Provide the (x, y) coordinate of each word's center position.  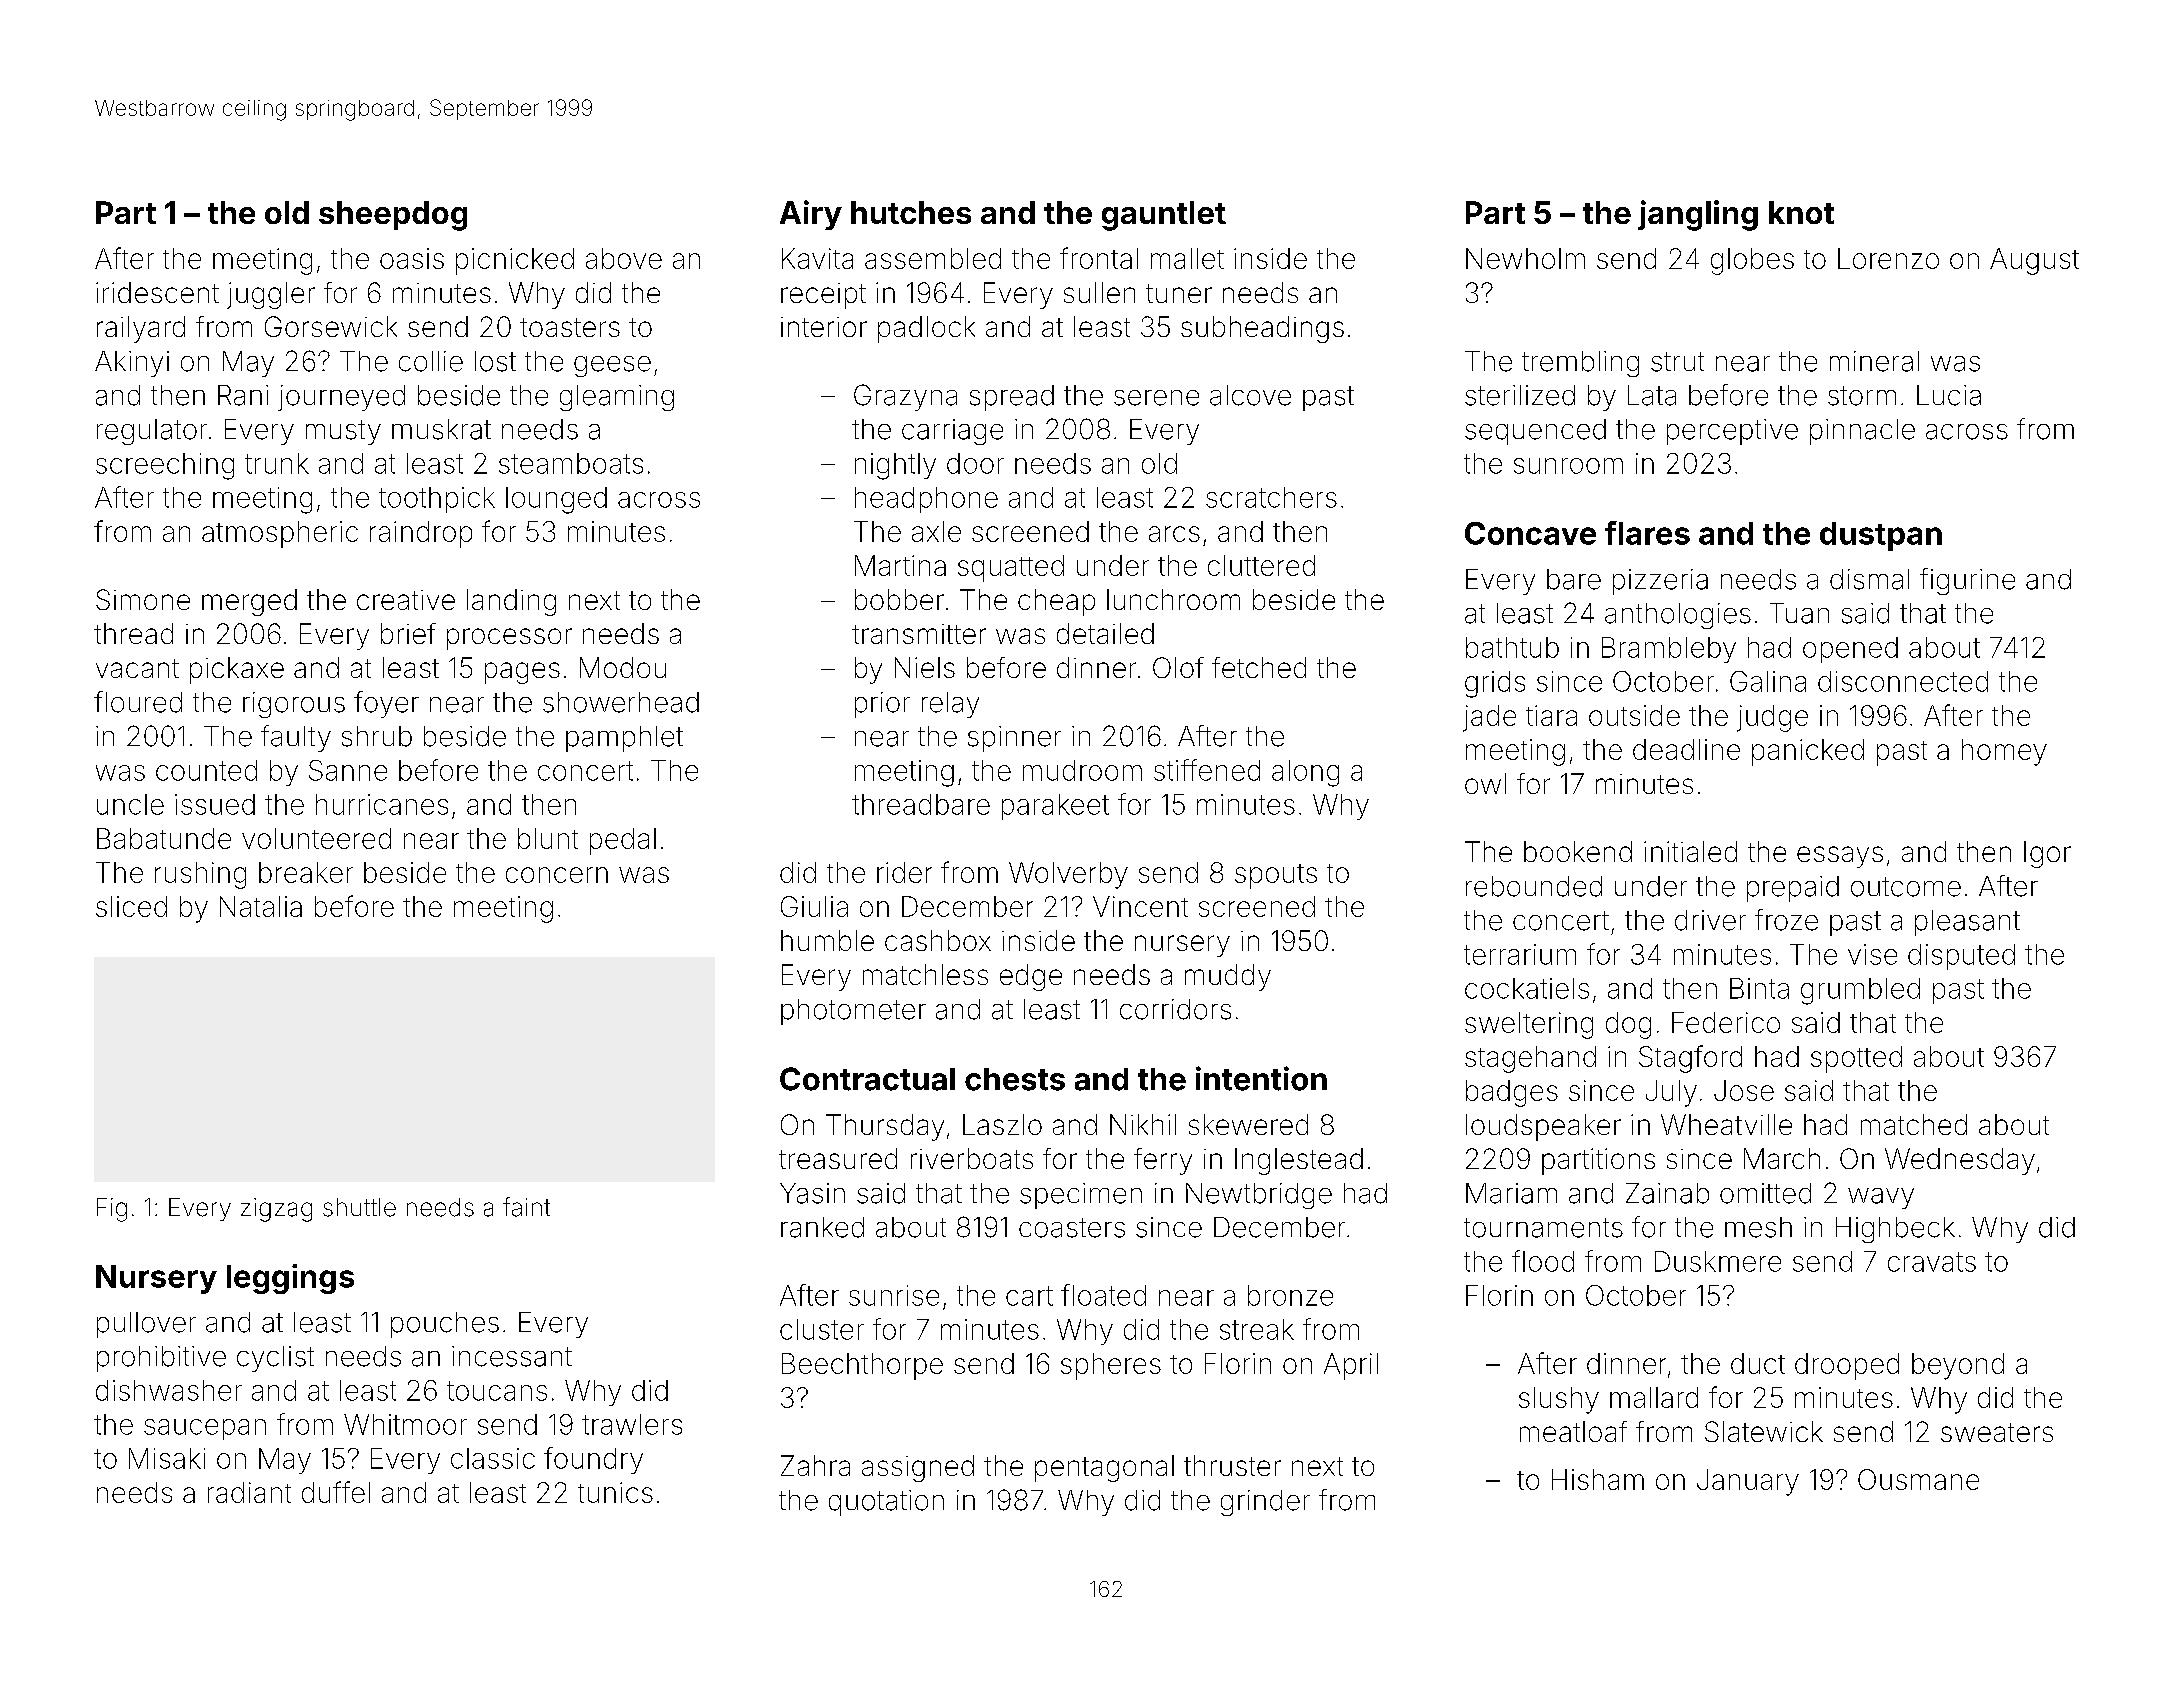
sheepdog (393, 216)
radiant (249, 1492)
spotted (1856, 1059)
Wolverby (1068, 875)
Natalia (261, 906)
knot (1801, 212)
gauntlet (1164, 216)
